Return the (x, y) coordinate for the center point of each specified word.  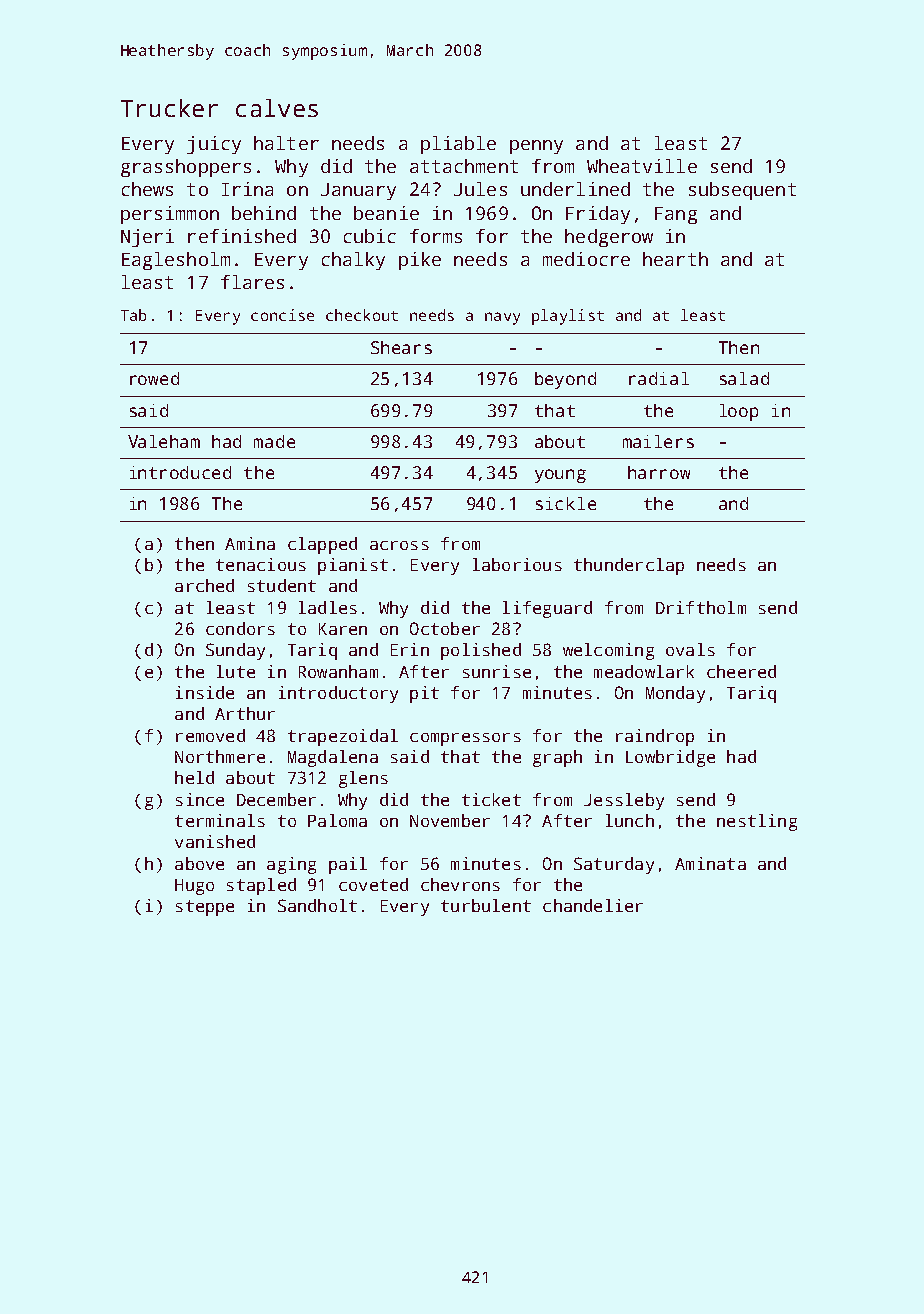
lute (236, 671)
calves (277, 108)
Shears (401, 347)
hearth (675, 259)
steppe (205, 908)
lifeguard (547, 609)
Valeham (164, 441)
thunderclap (629, 566)
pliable (458, 145)
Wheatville (642, 166)
